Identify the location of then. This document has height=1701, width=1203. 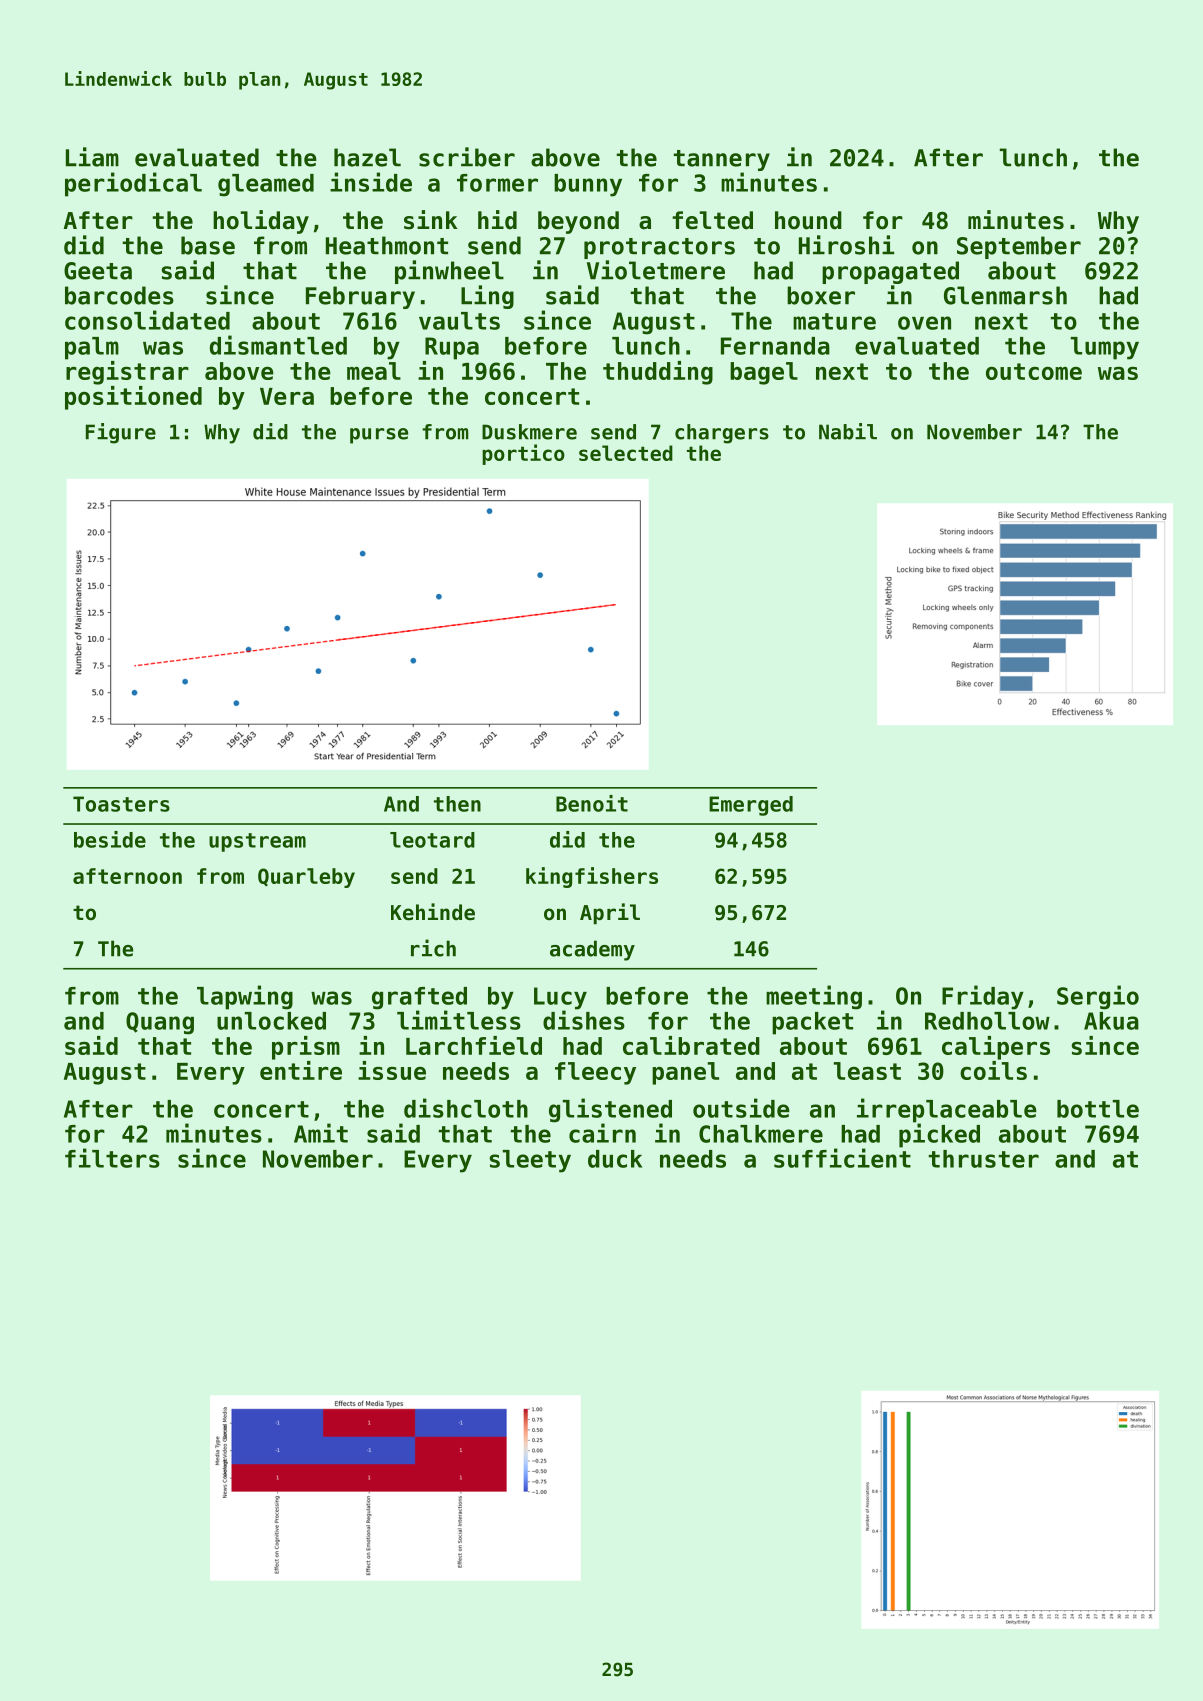
(457, 804).
